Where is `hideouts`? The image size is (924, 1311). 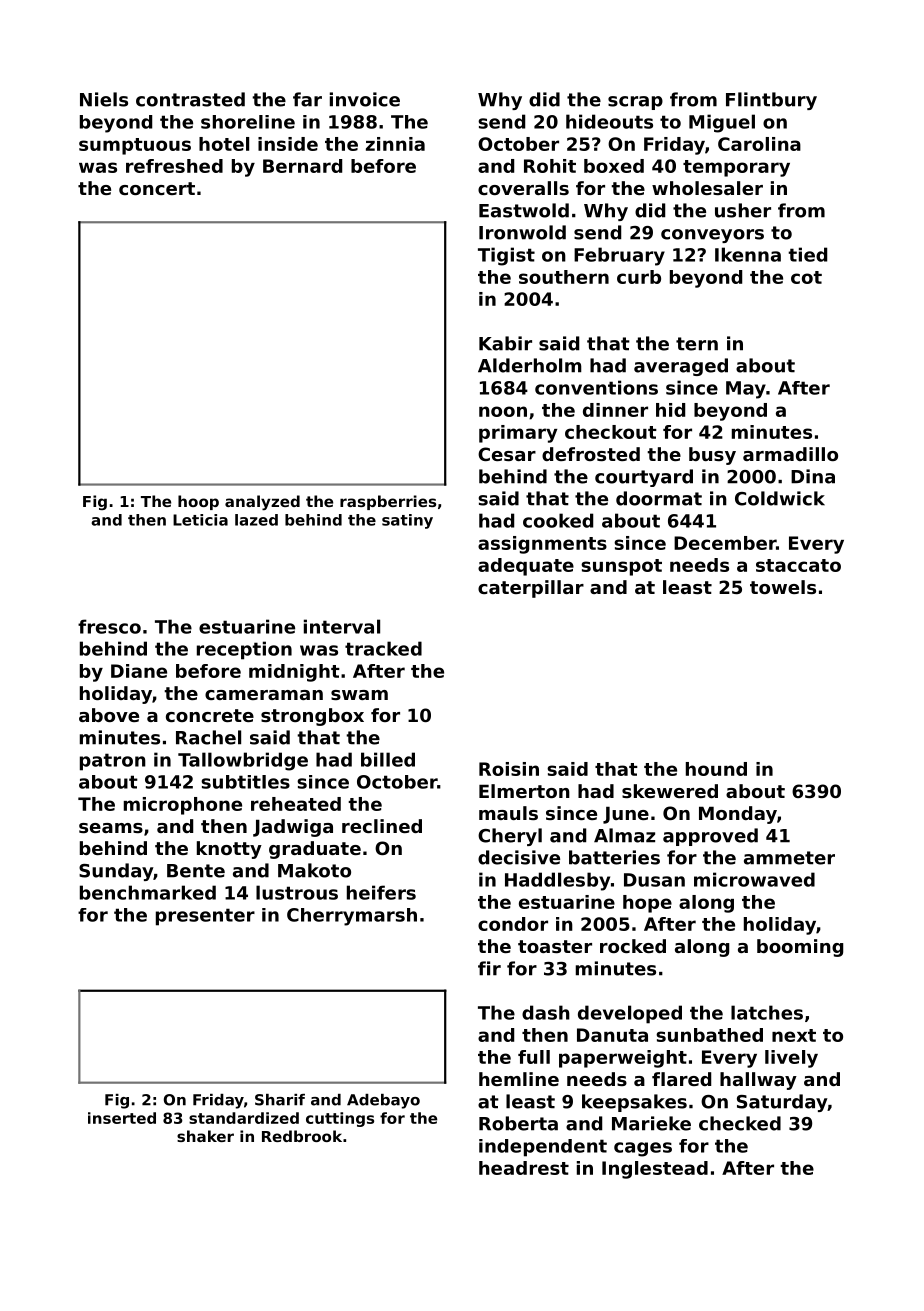 hideouts is located at coordinates (609, 121).
